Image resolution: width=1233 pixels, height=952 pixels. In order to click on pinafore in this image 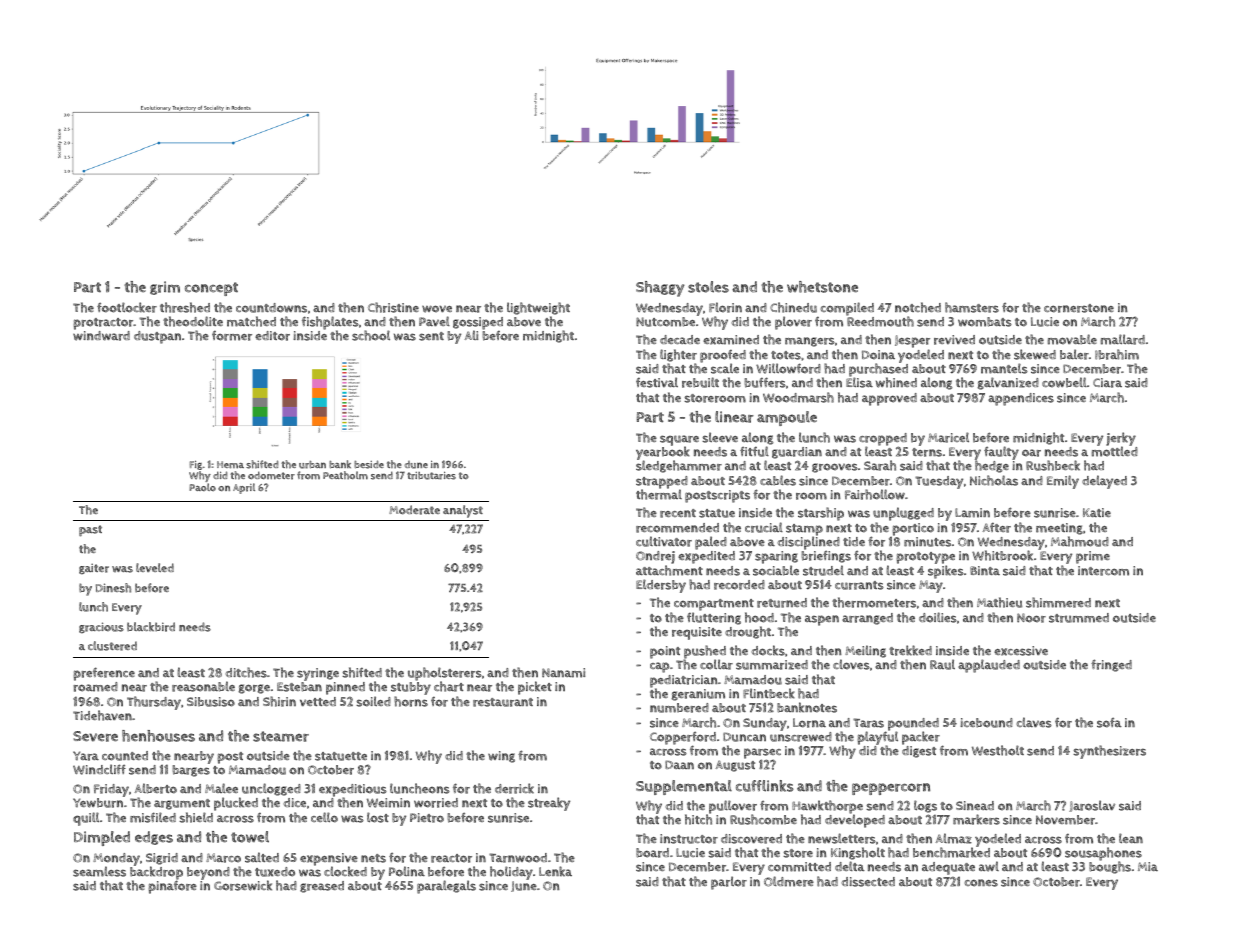, I will do `click(172, 887)`.
